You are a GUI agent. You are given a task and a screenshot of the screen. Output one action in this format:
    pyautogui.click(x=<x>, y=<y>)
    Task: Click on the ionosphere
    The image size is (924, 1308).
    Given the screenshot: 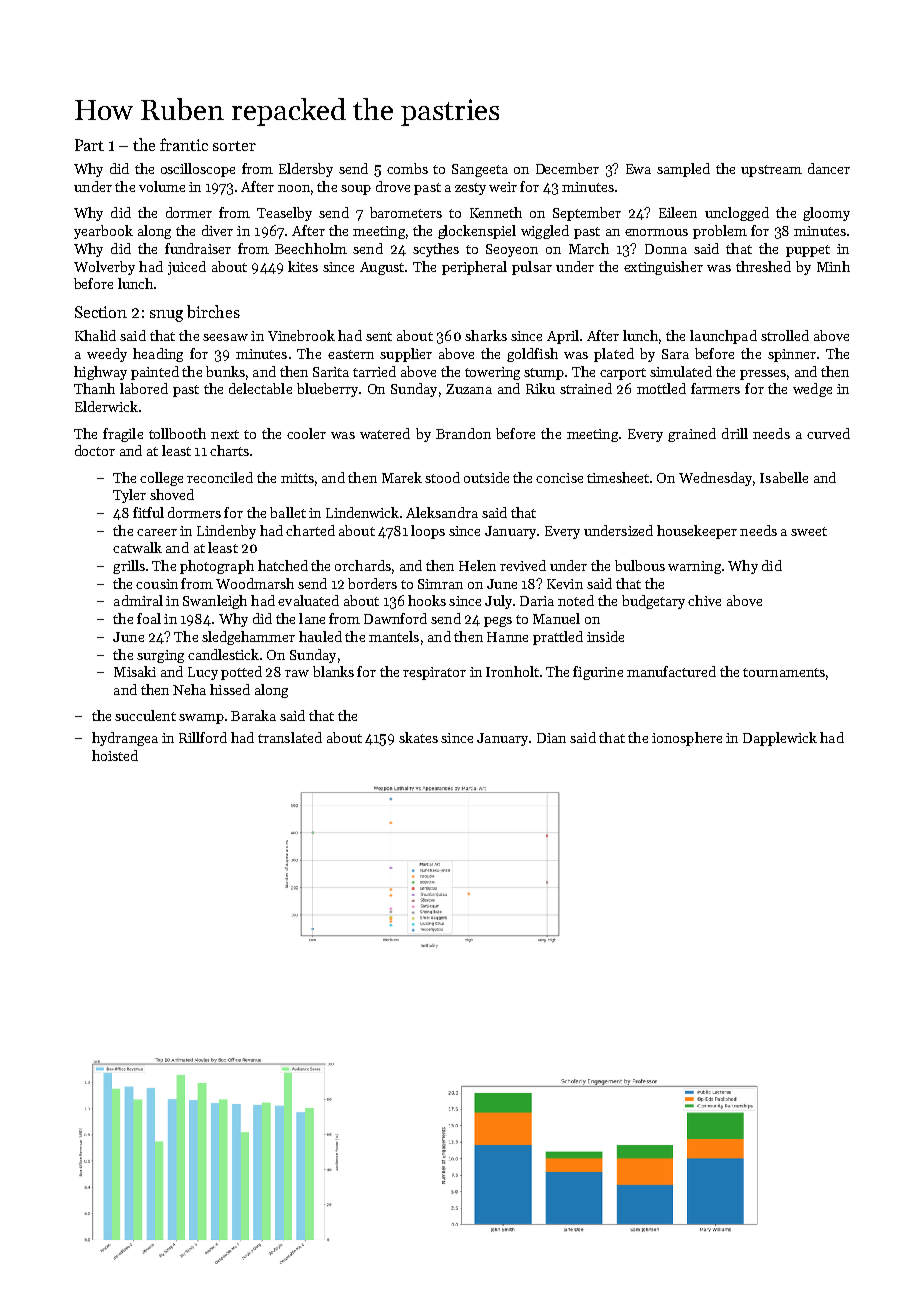 What is the action you would take?
    pyautogui.click(x=687, y=739)
